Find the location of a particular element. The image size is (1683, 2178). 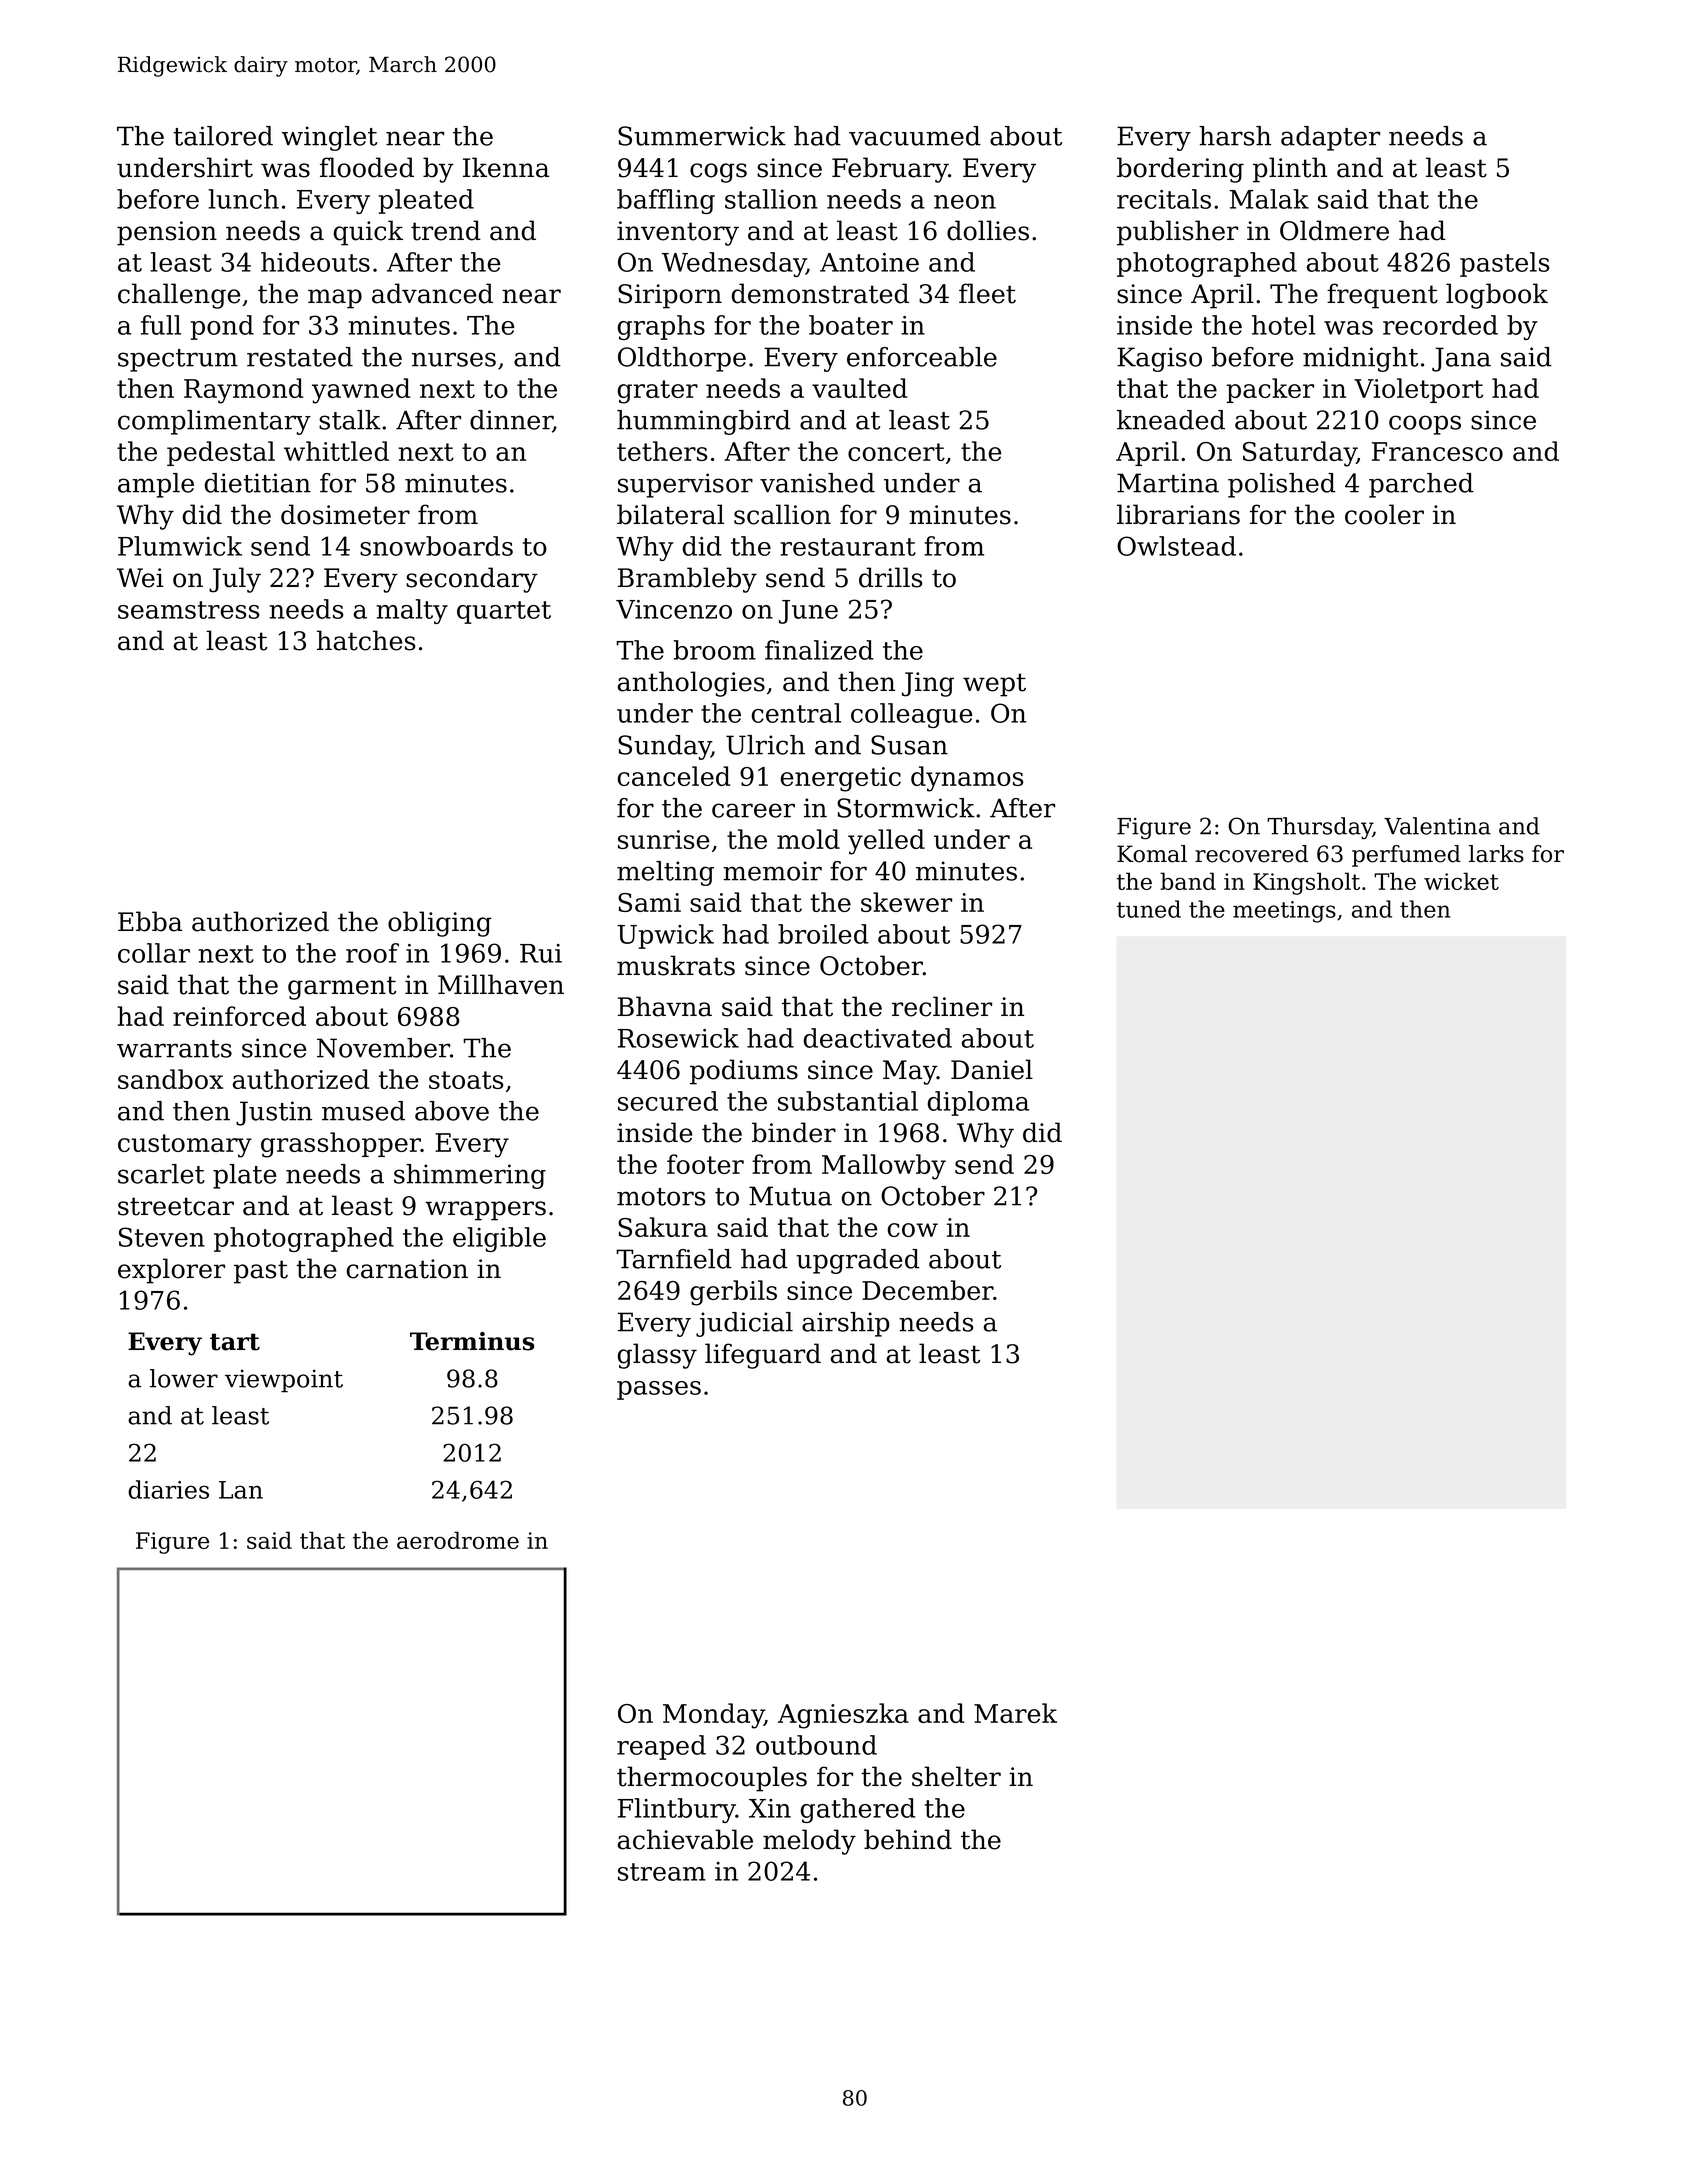

adapter is located at coordinates (1330, 138).
